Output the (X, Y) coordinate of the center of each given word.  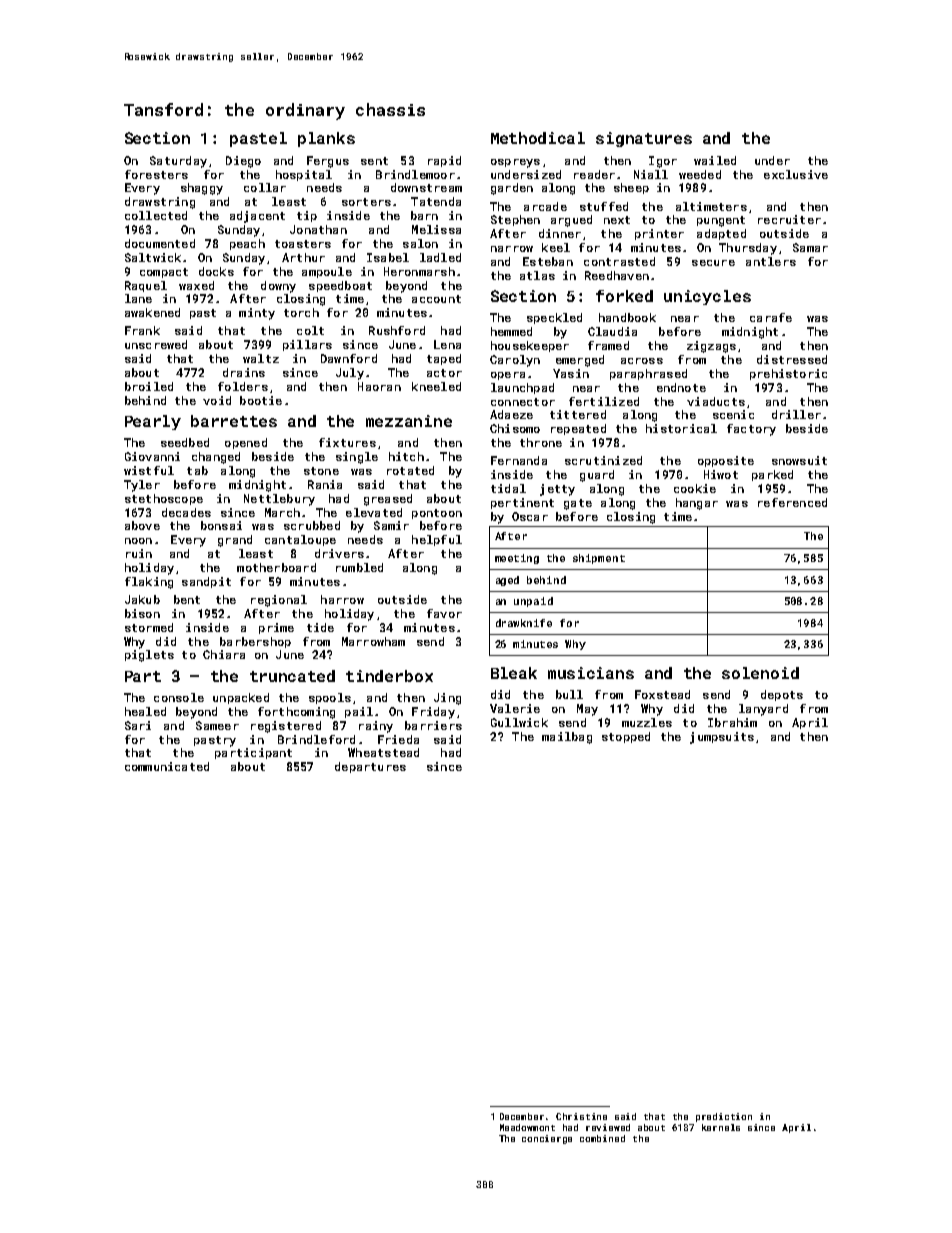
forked (624, 296)
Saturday (178, 162)
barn (424, 215)
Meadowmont (527, 1127)
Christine (581, 1116)
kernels (721, 1127)
